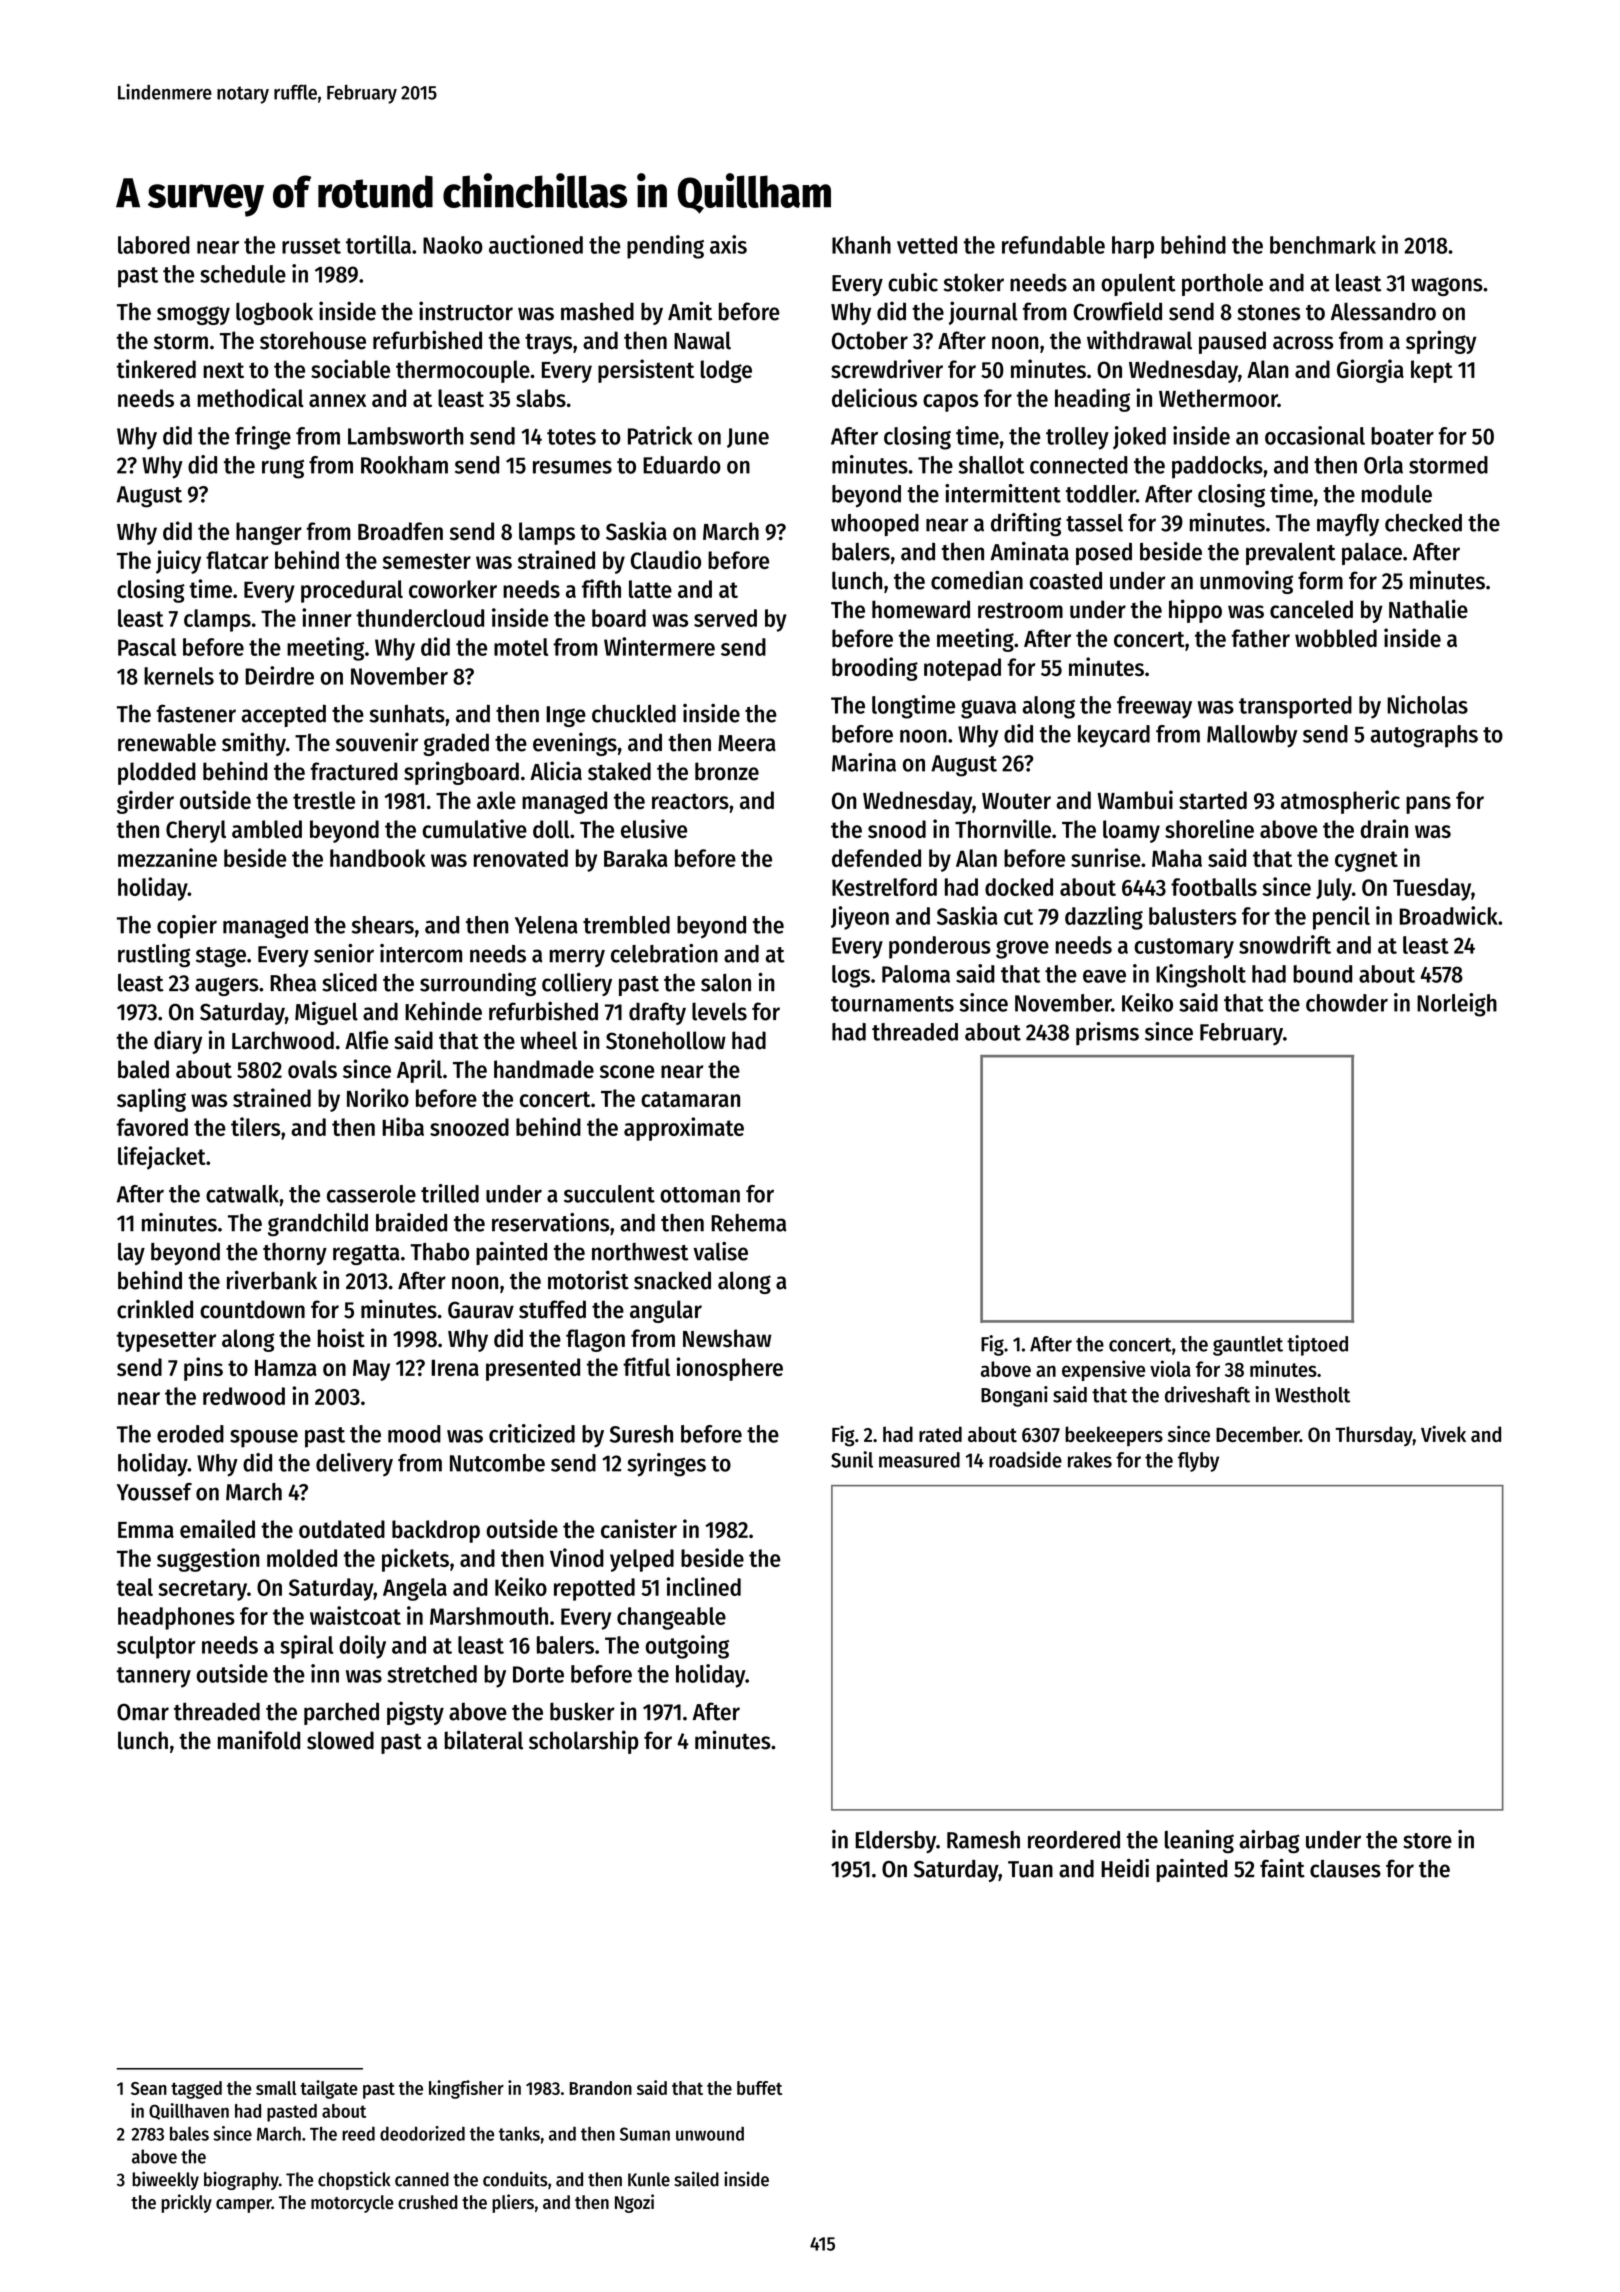  I want to click on tailgate, so click(329, 2089).
